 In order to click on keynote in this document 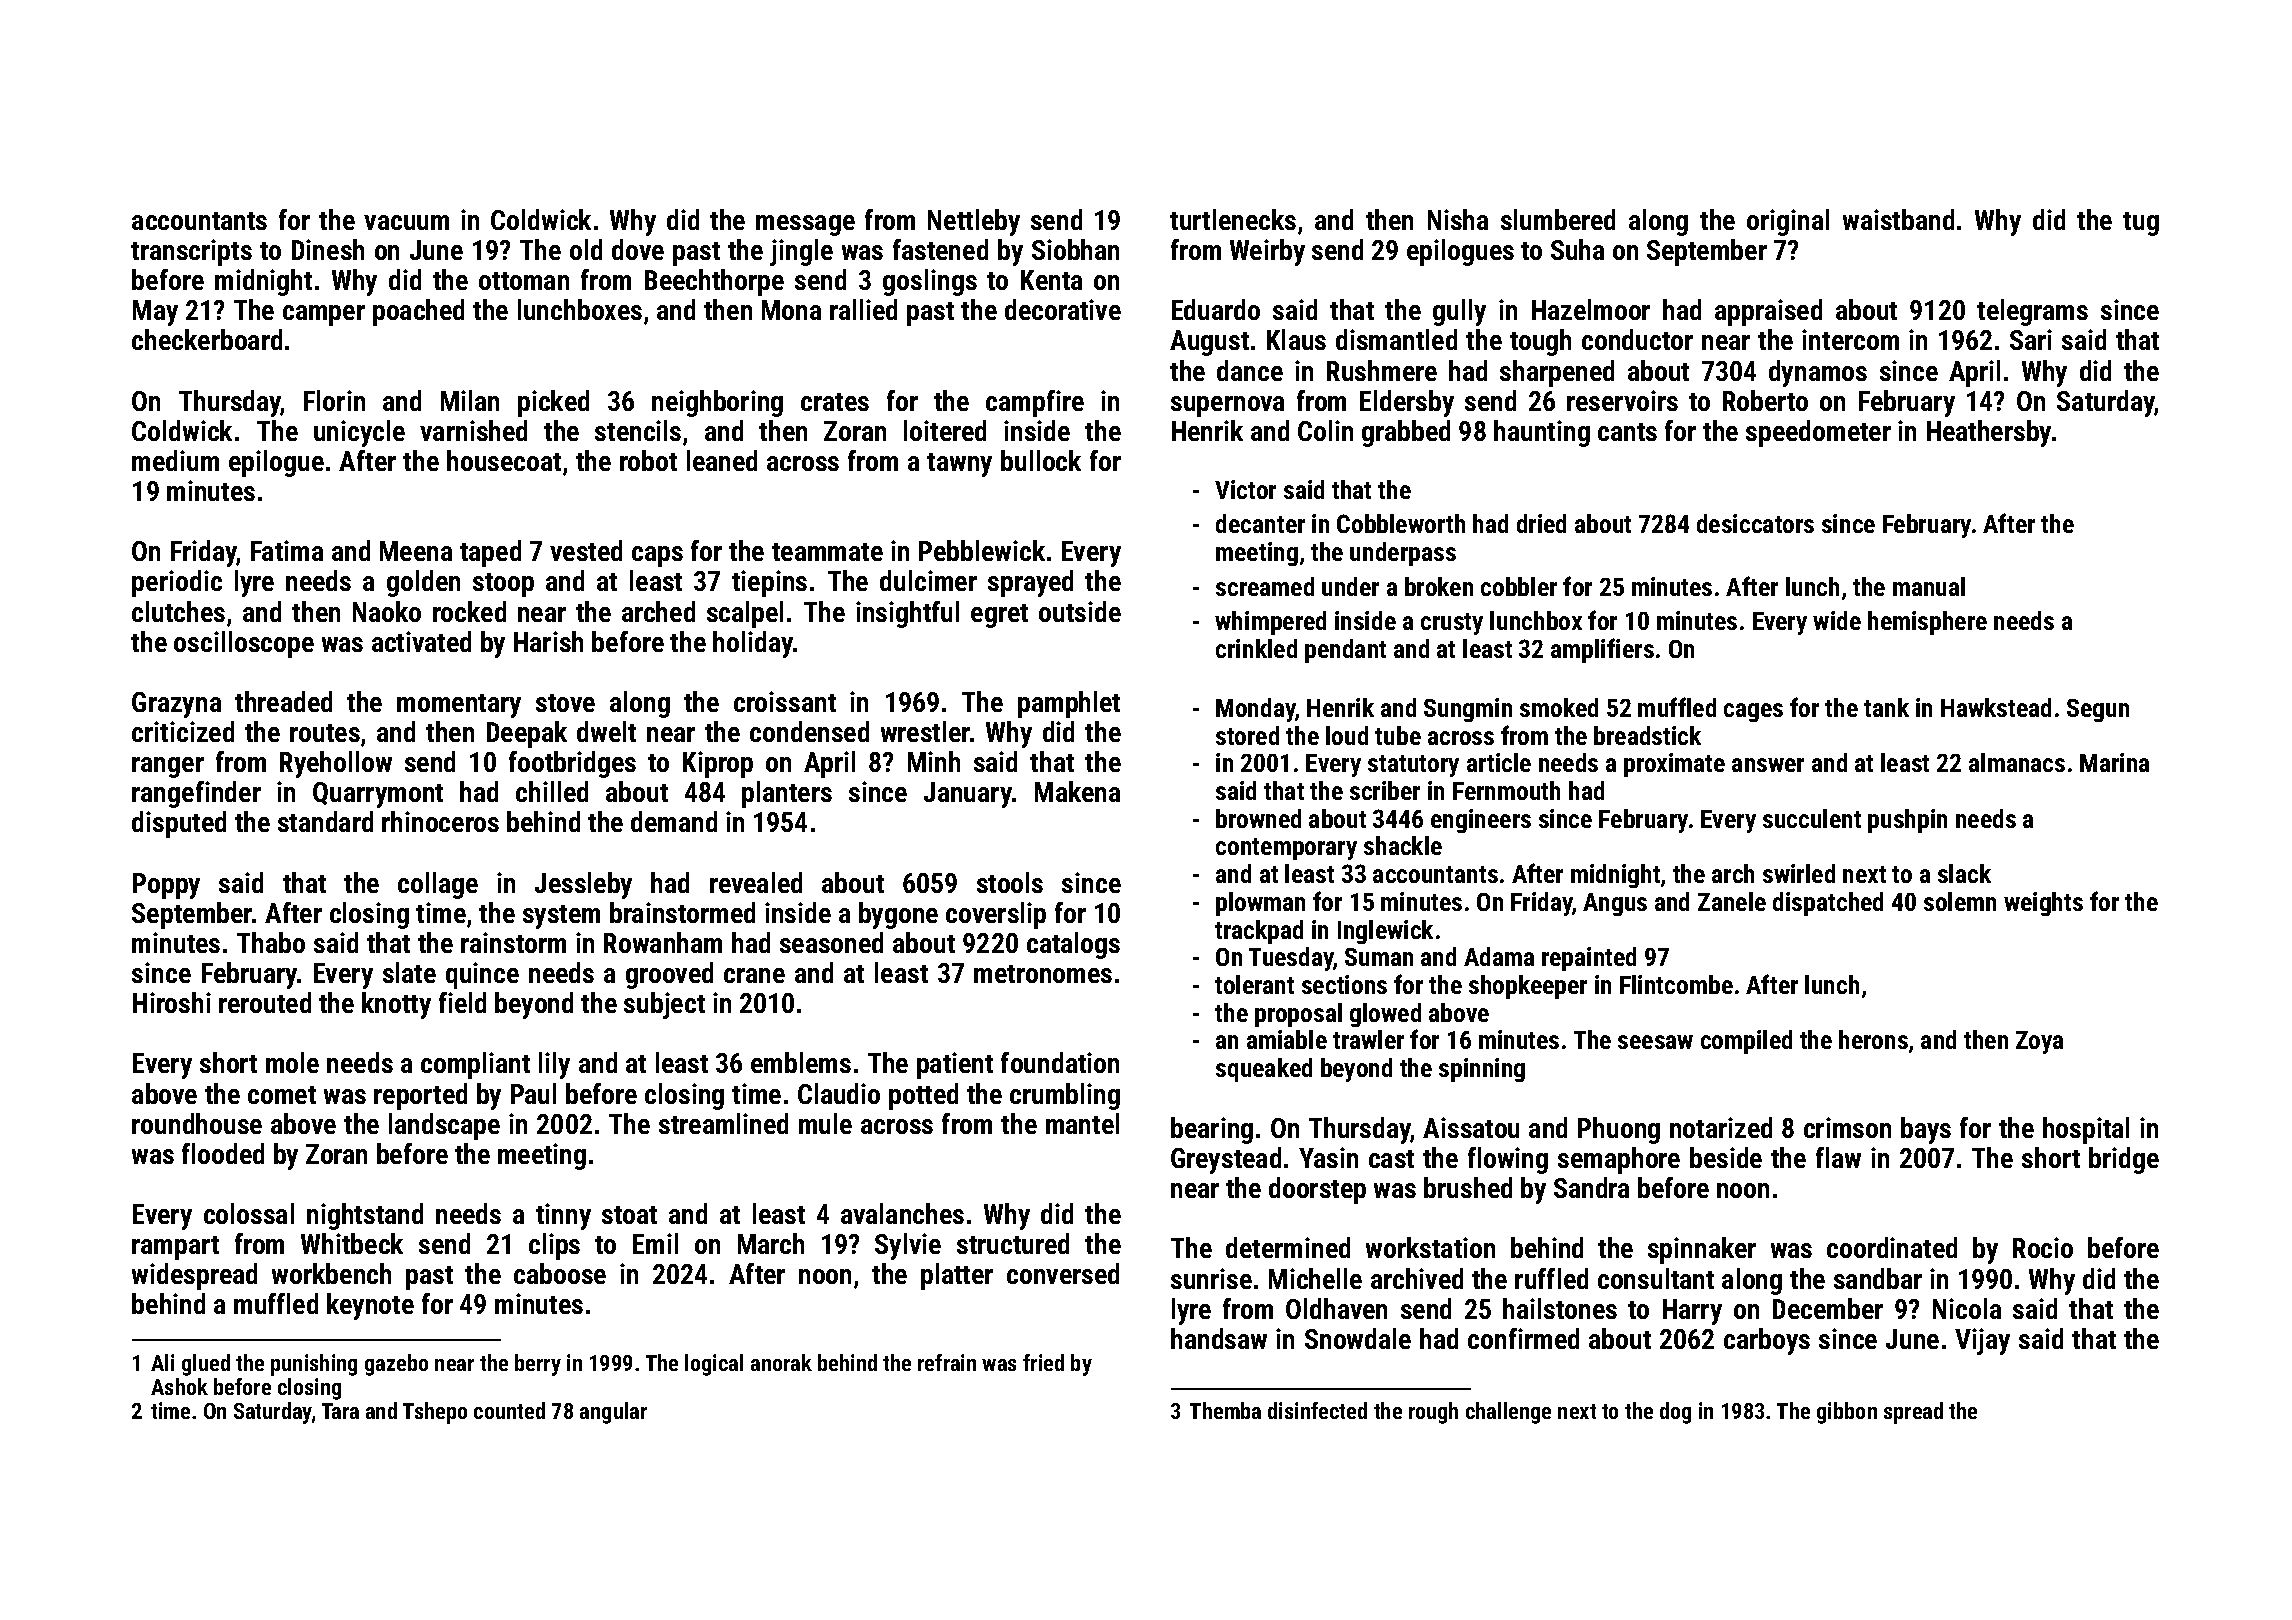, I will do `click(370, 1306)`.
